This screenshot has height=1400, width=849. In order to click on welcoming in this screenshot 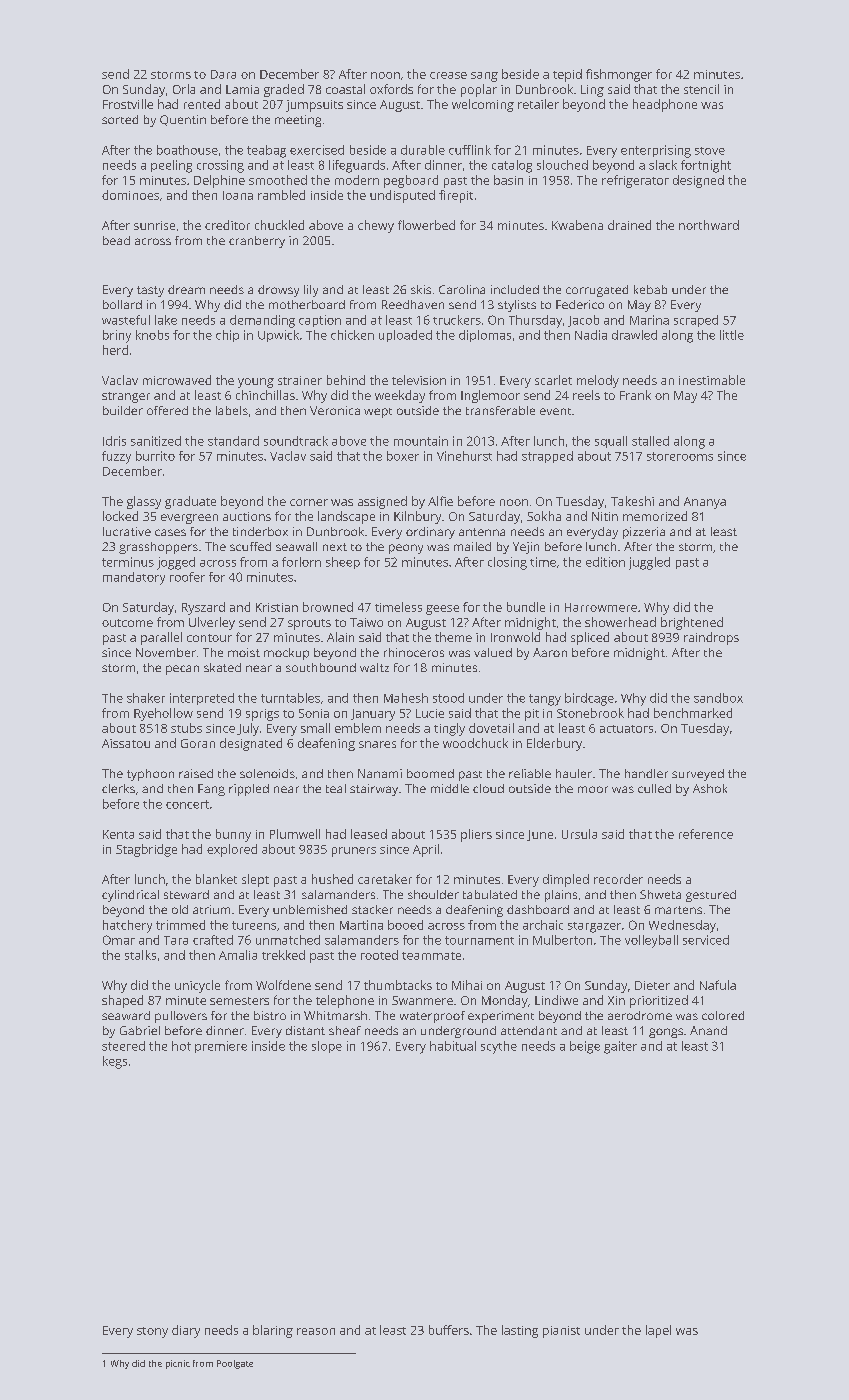, I will do `click(483, 105)`.
